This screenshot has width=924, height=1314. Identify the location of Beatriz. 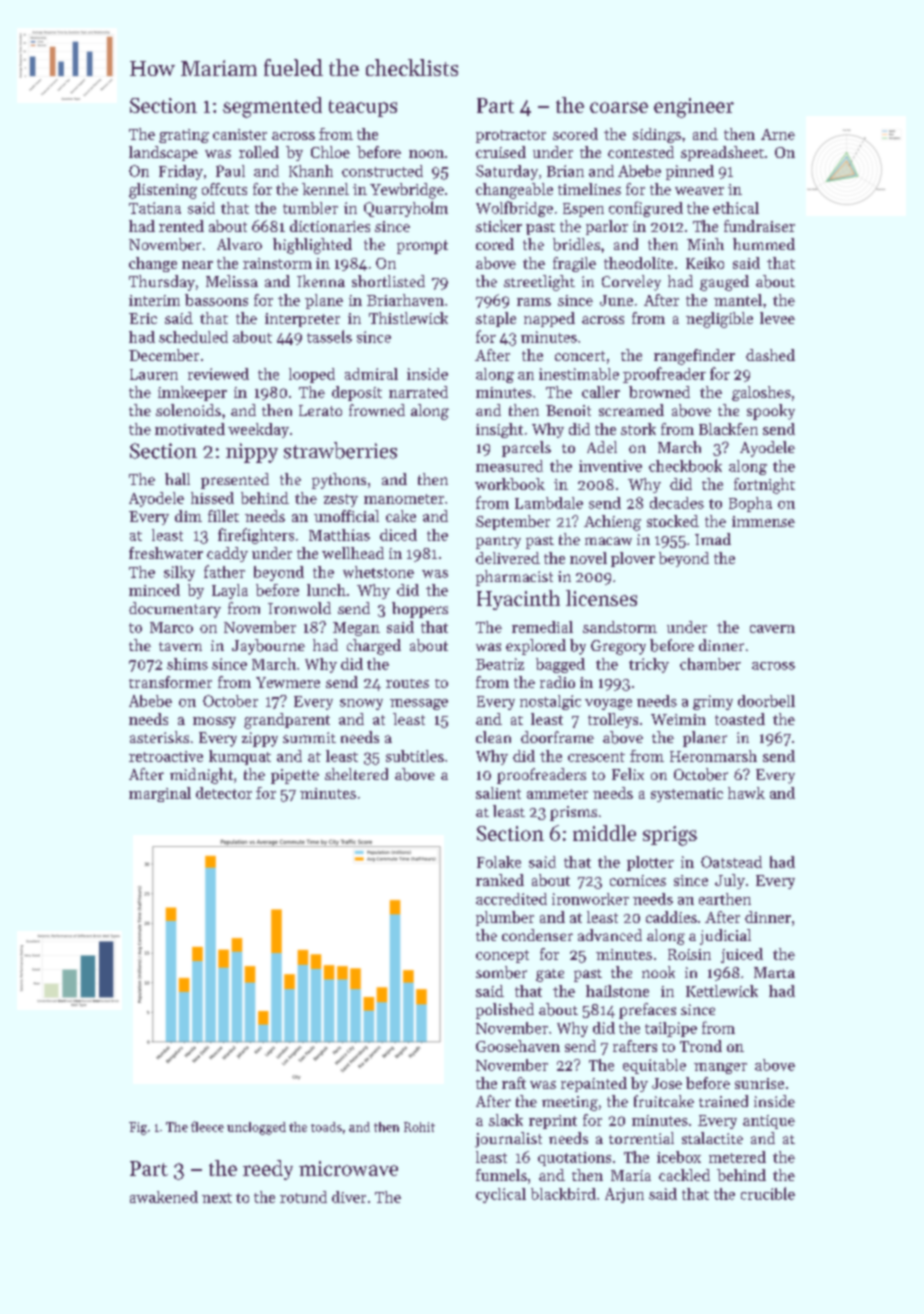
(500, 664).
